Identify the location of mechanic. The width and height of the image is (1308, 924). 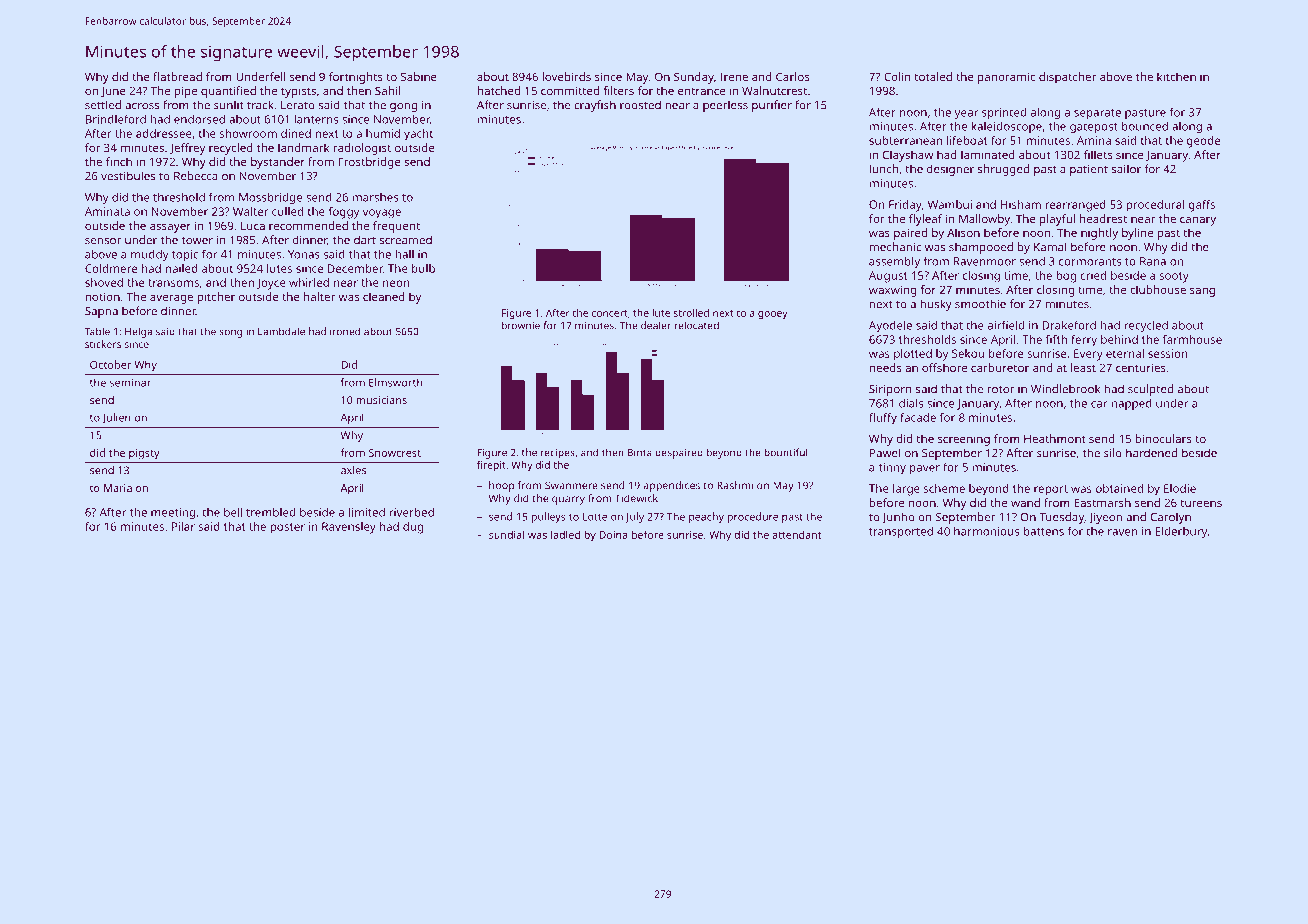
(895, 247).
